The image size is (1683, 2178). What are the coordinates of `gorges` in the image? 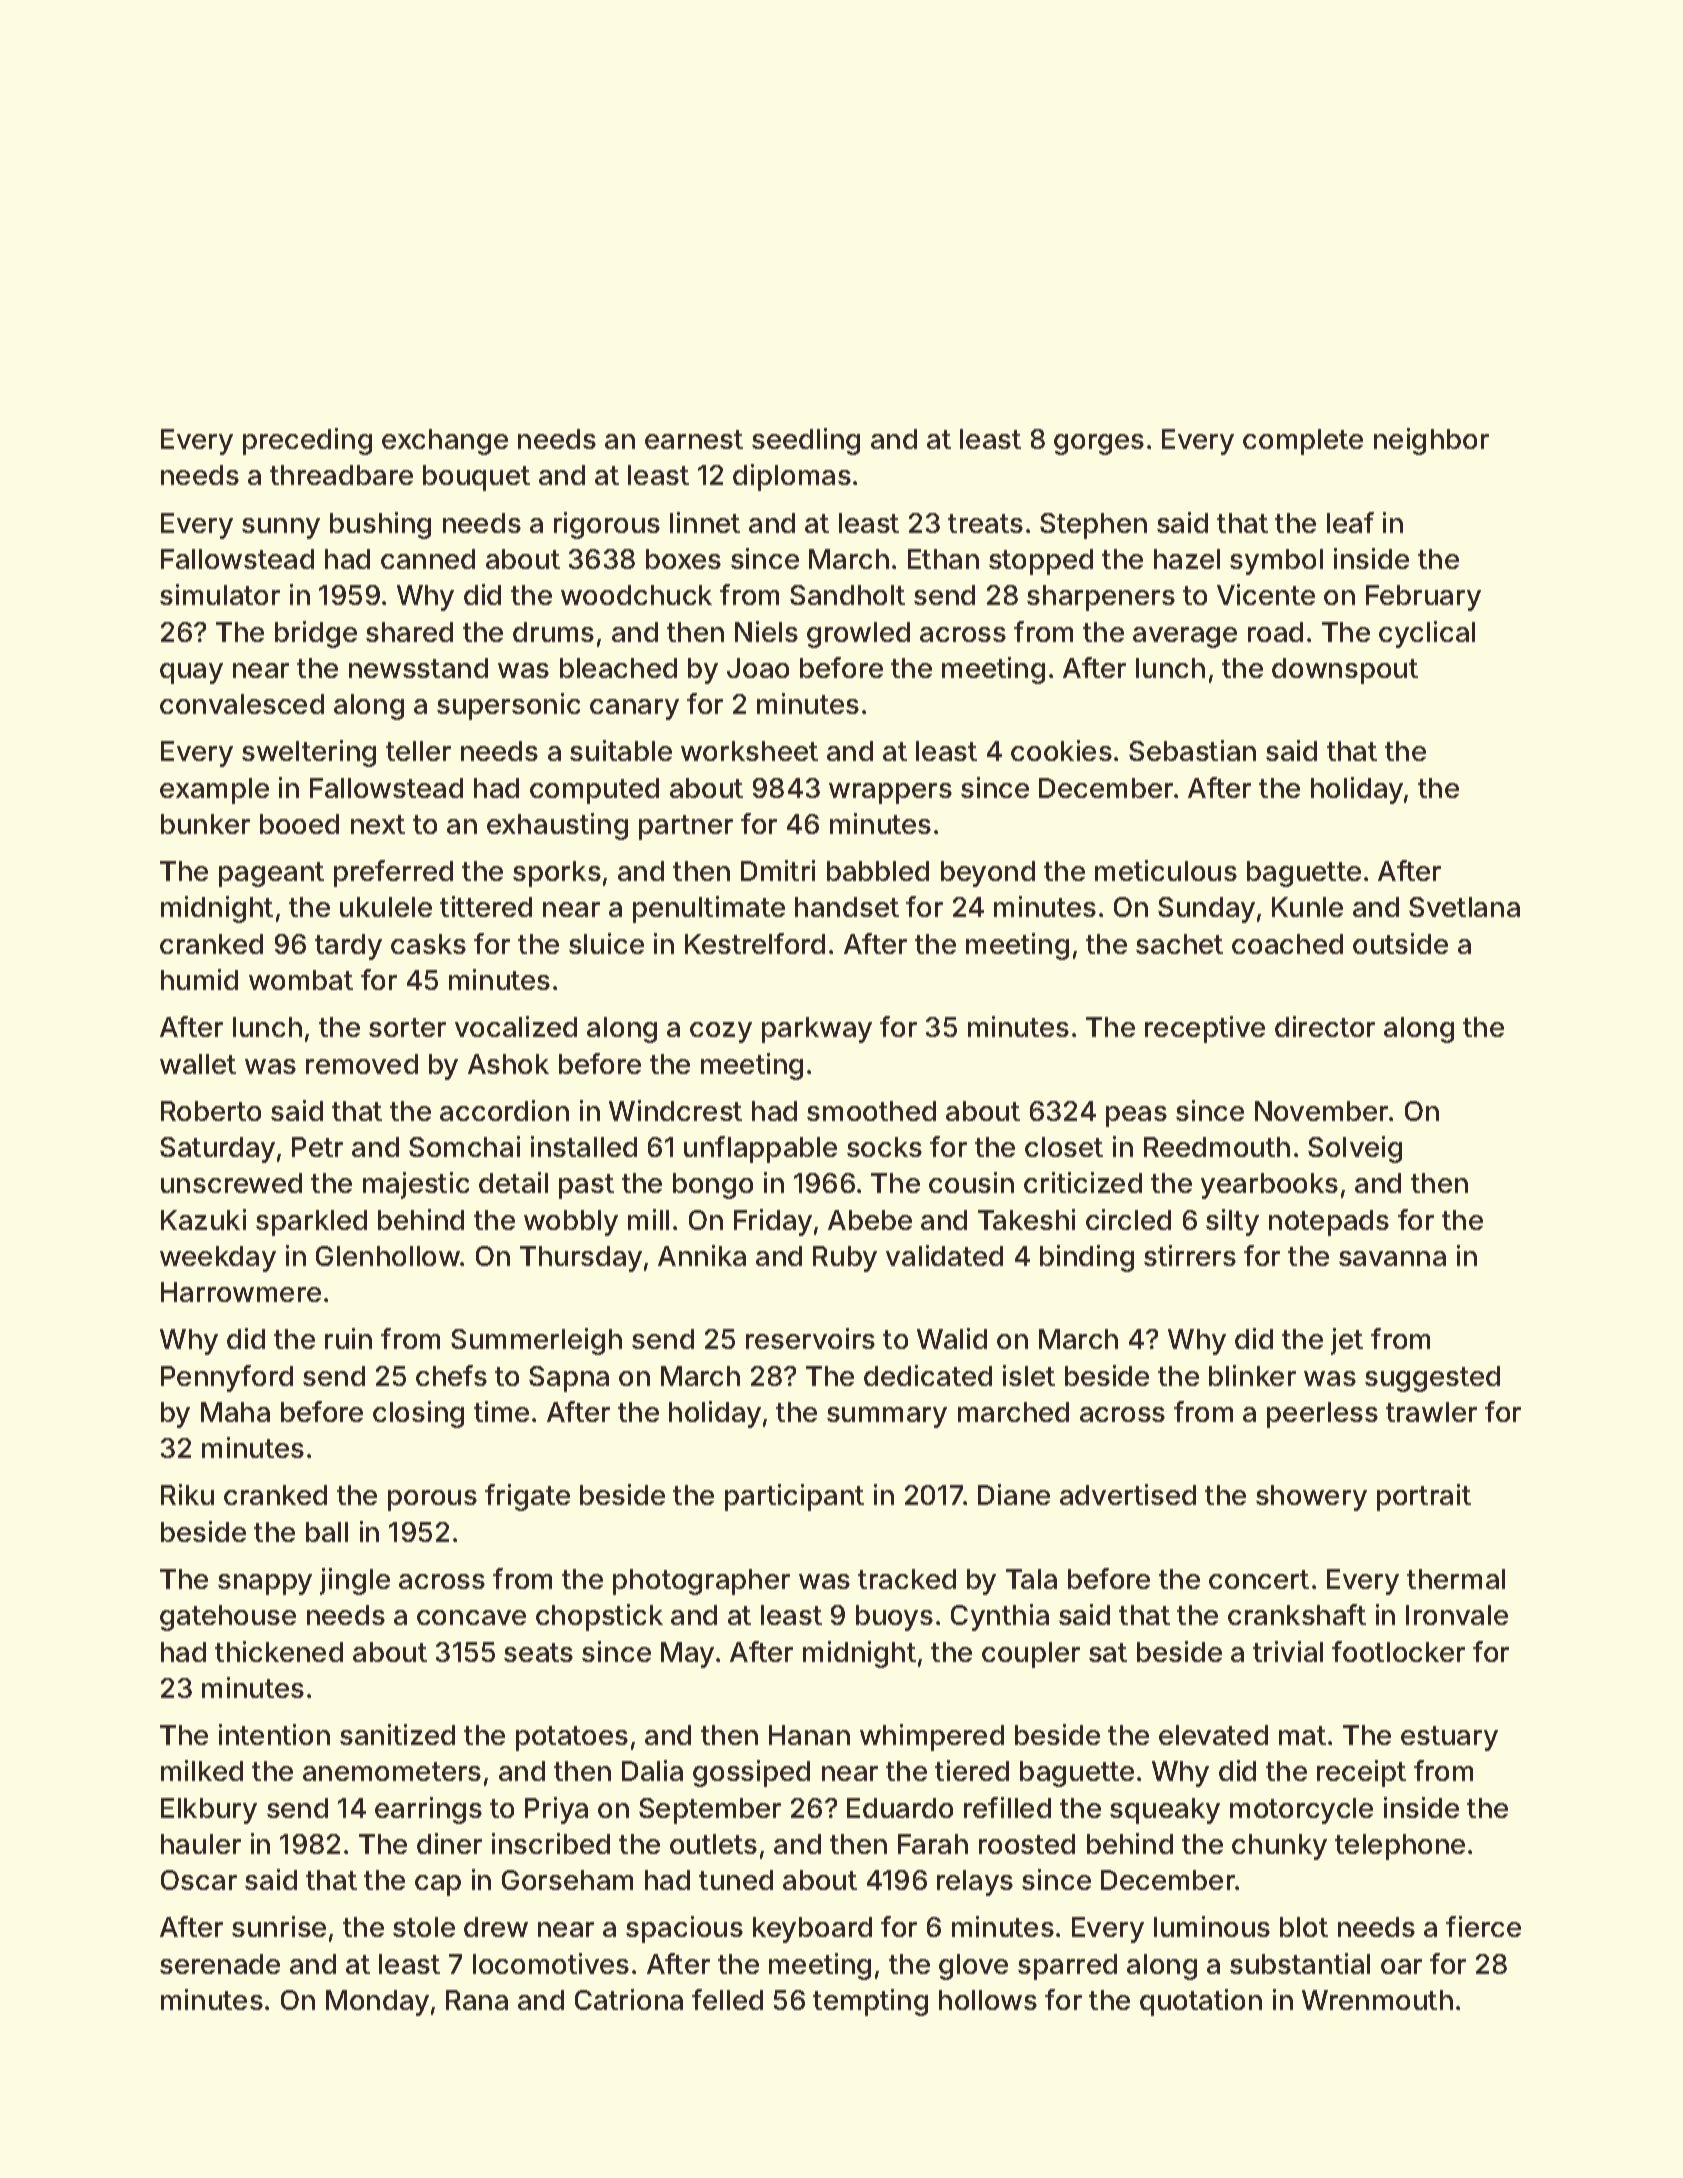 It's located at (1099, 444).
